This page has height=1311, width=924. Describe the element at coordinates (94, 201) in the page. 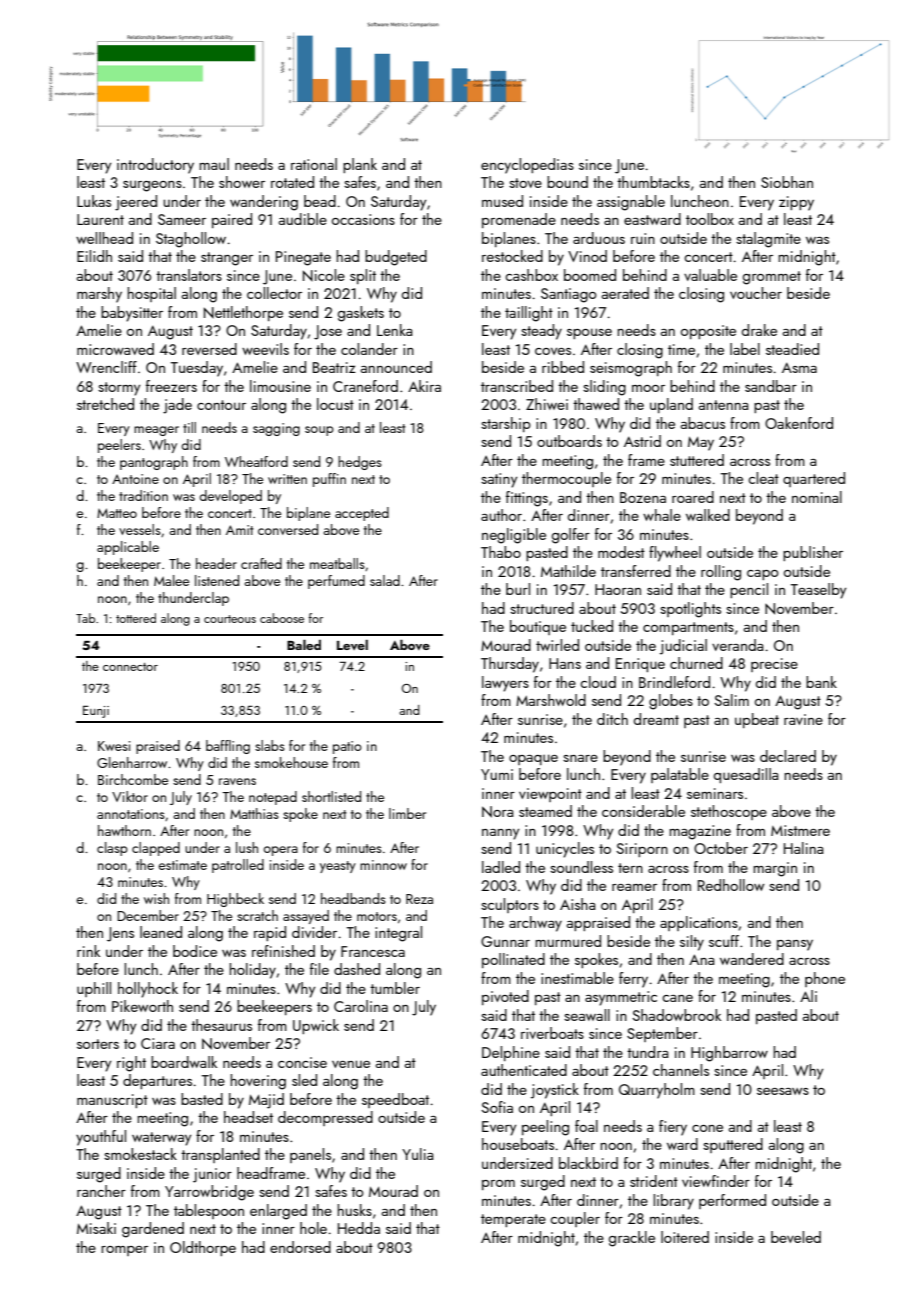

I see `Lukas` at that location.
